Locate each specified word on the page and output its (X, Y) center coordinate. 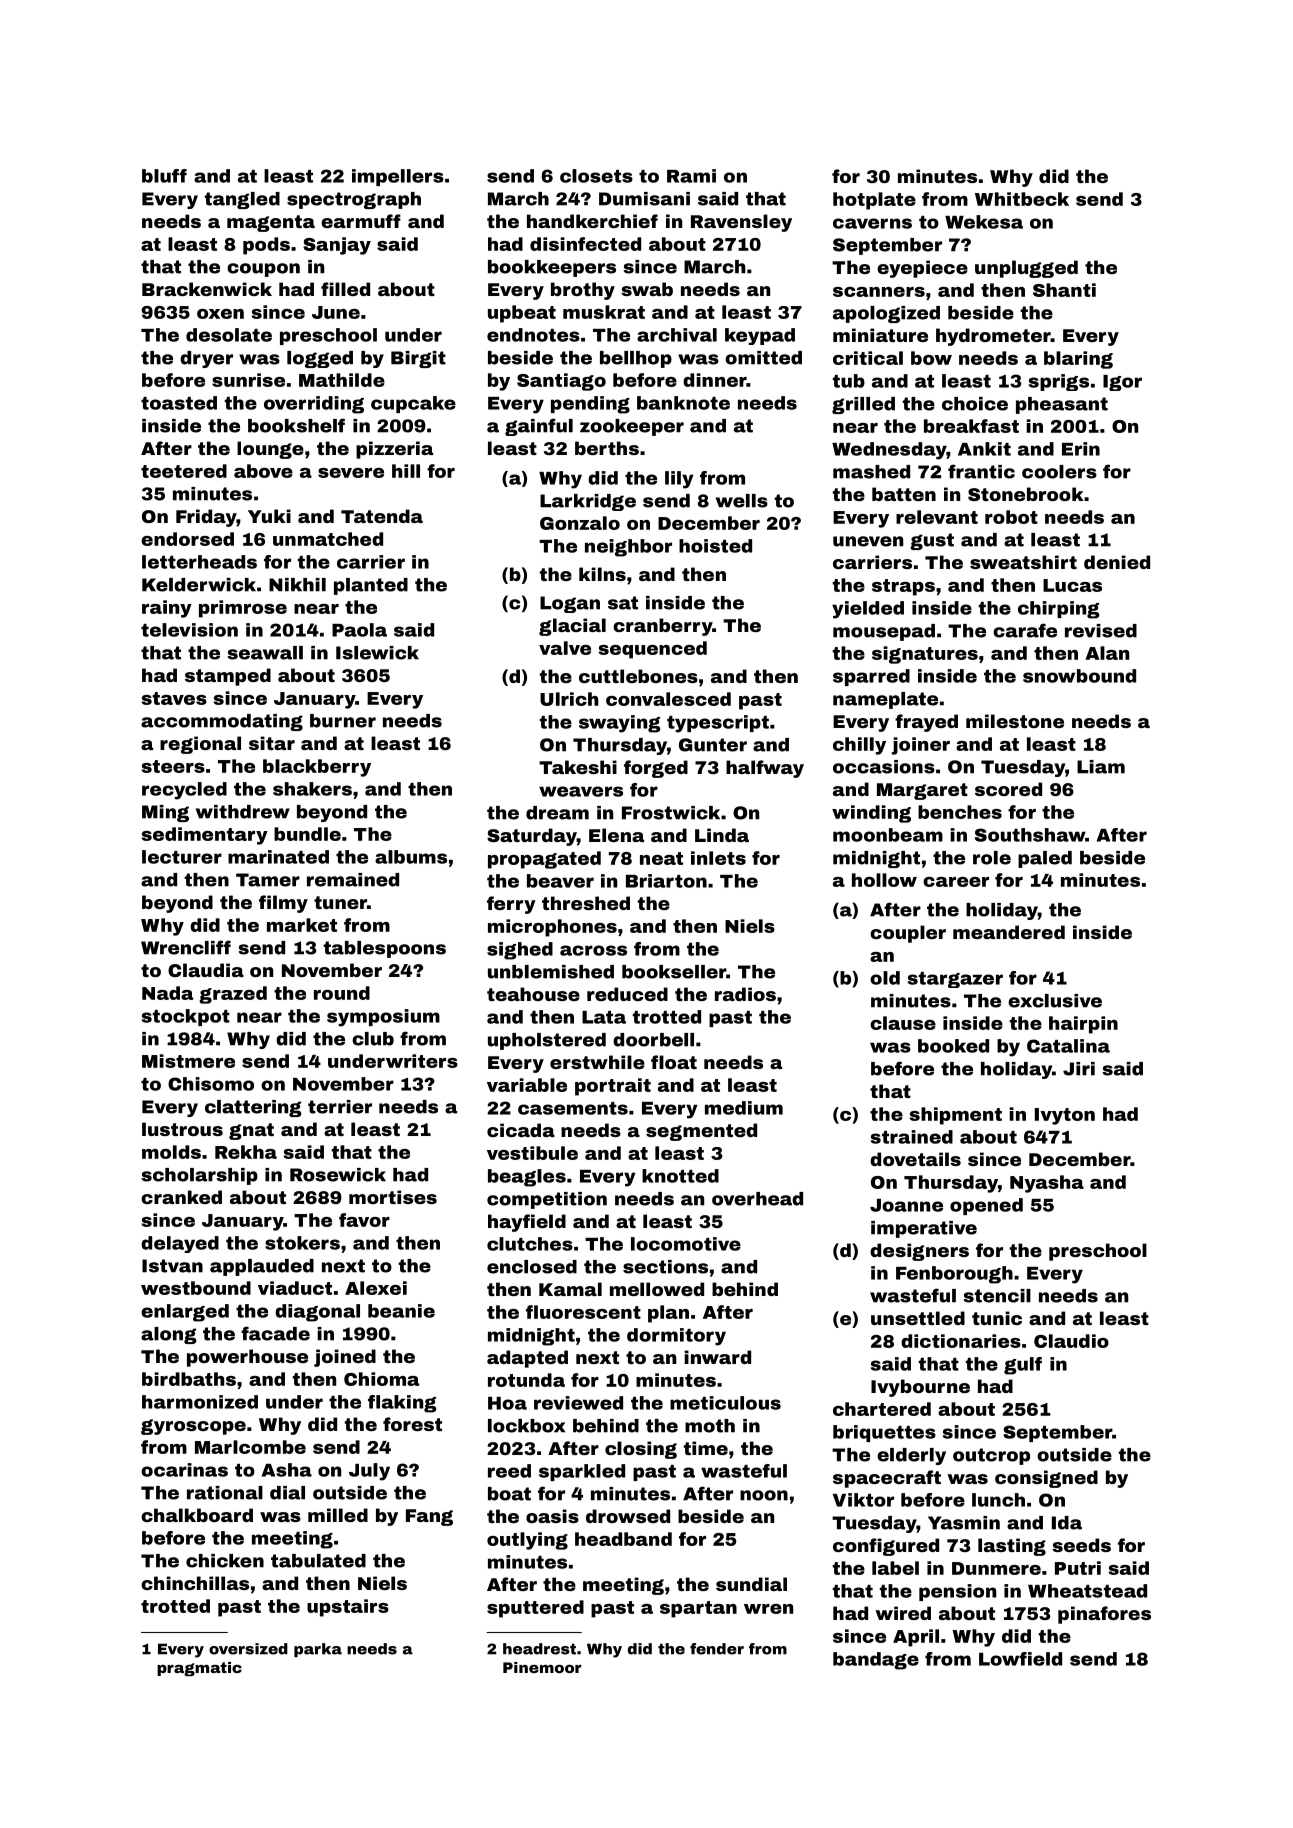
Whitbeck (1022, 199)
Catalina (1068, 1046)
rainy (167, 609)
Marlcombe (250, 1447)
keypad (760, 336)
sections (665, 1267)
